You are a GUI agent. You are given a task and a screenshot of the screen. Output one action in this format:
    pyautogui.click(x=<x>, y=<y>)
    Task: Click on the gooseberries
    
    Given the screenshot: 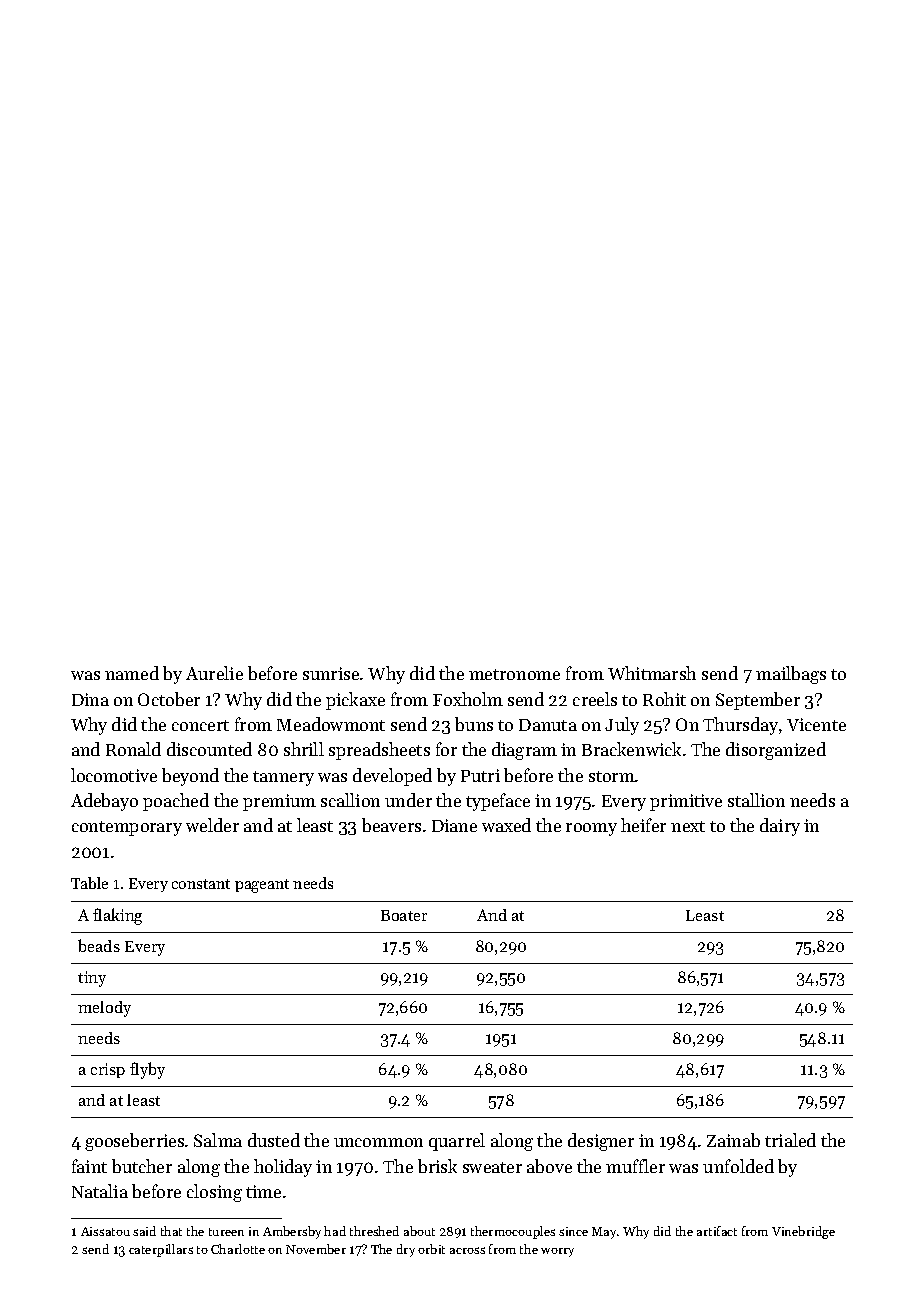 What is the action you would take?
    pyautogui.click(x=134, y=1142)
